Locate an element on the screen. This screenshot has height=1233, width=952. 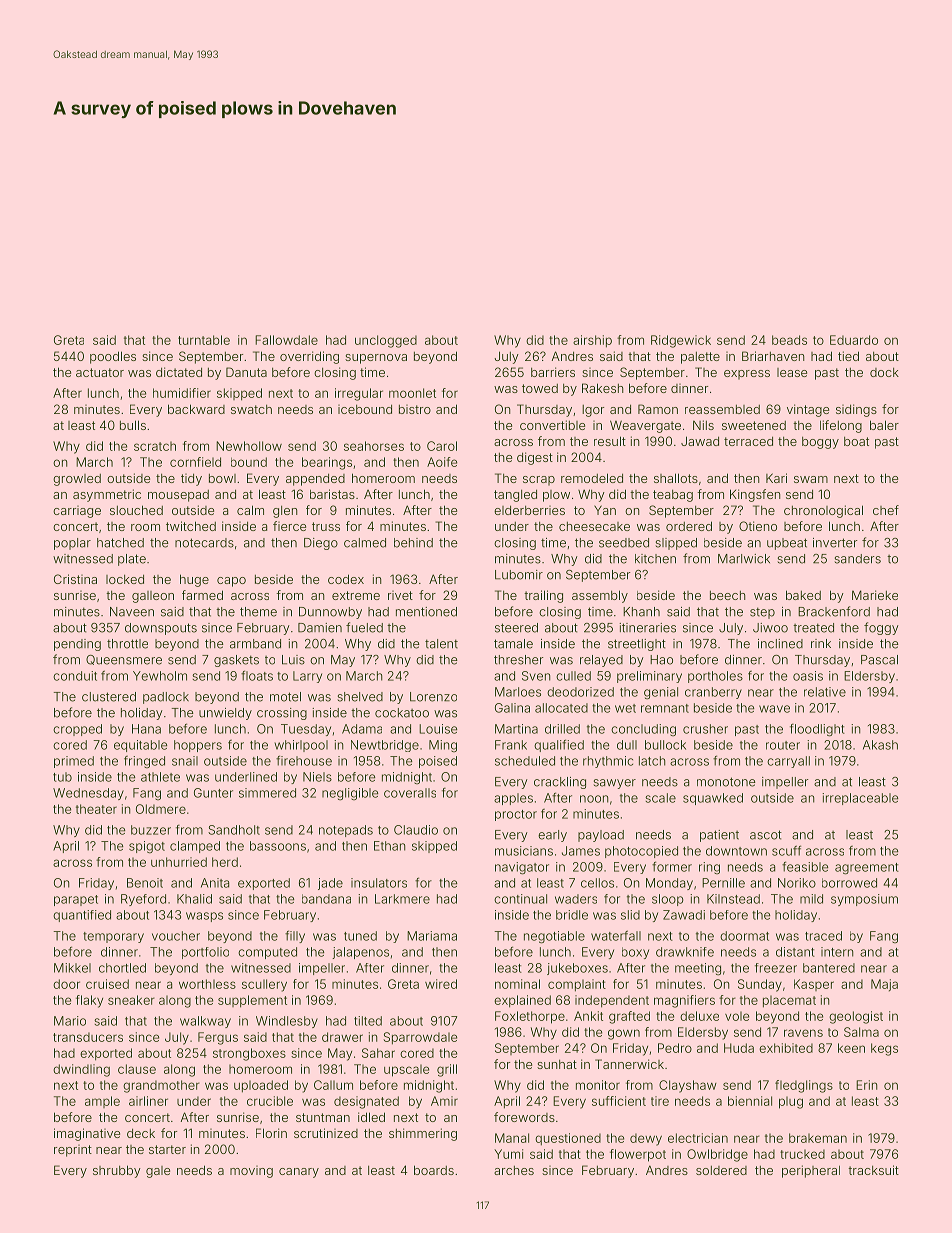
elderberries is located at coordinates (529, 510).
